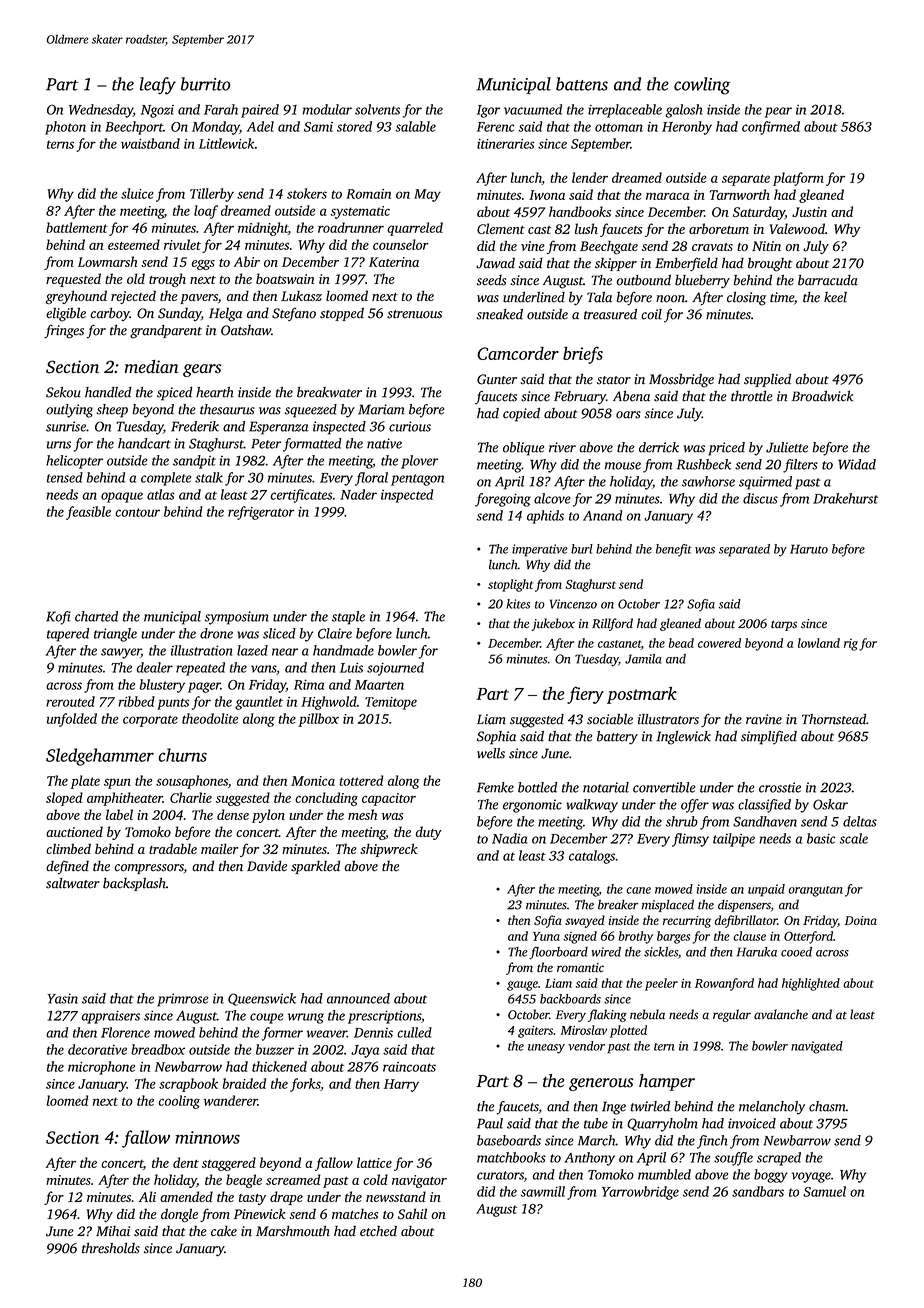 The width and height of the screenshot is (924, 1308). I want to click on backsplash, so click(134, 884).
